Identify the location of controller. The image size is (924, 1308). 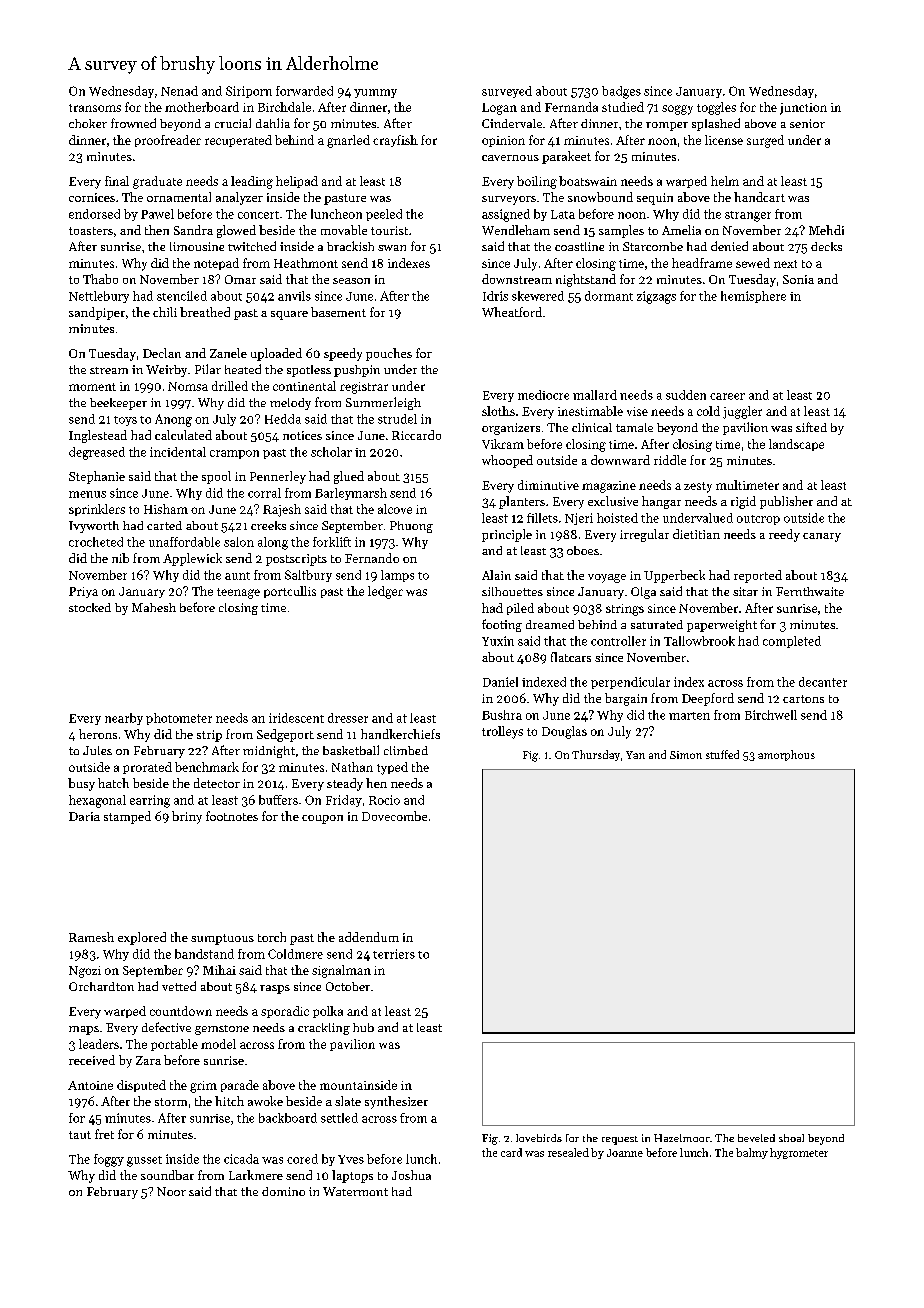
(618, 641).
